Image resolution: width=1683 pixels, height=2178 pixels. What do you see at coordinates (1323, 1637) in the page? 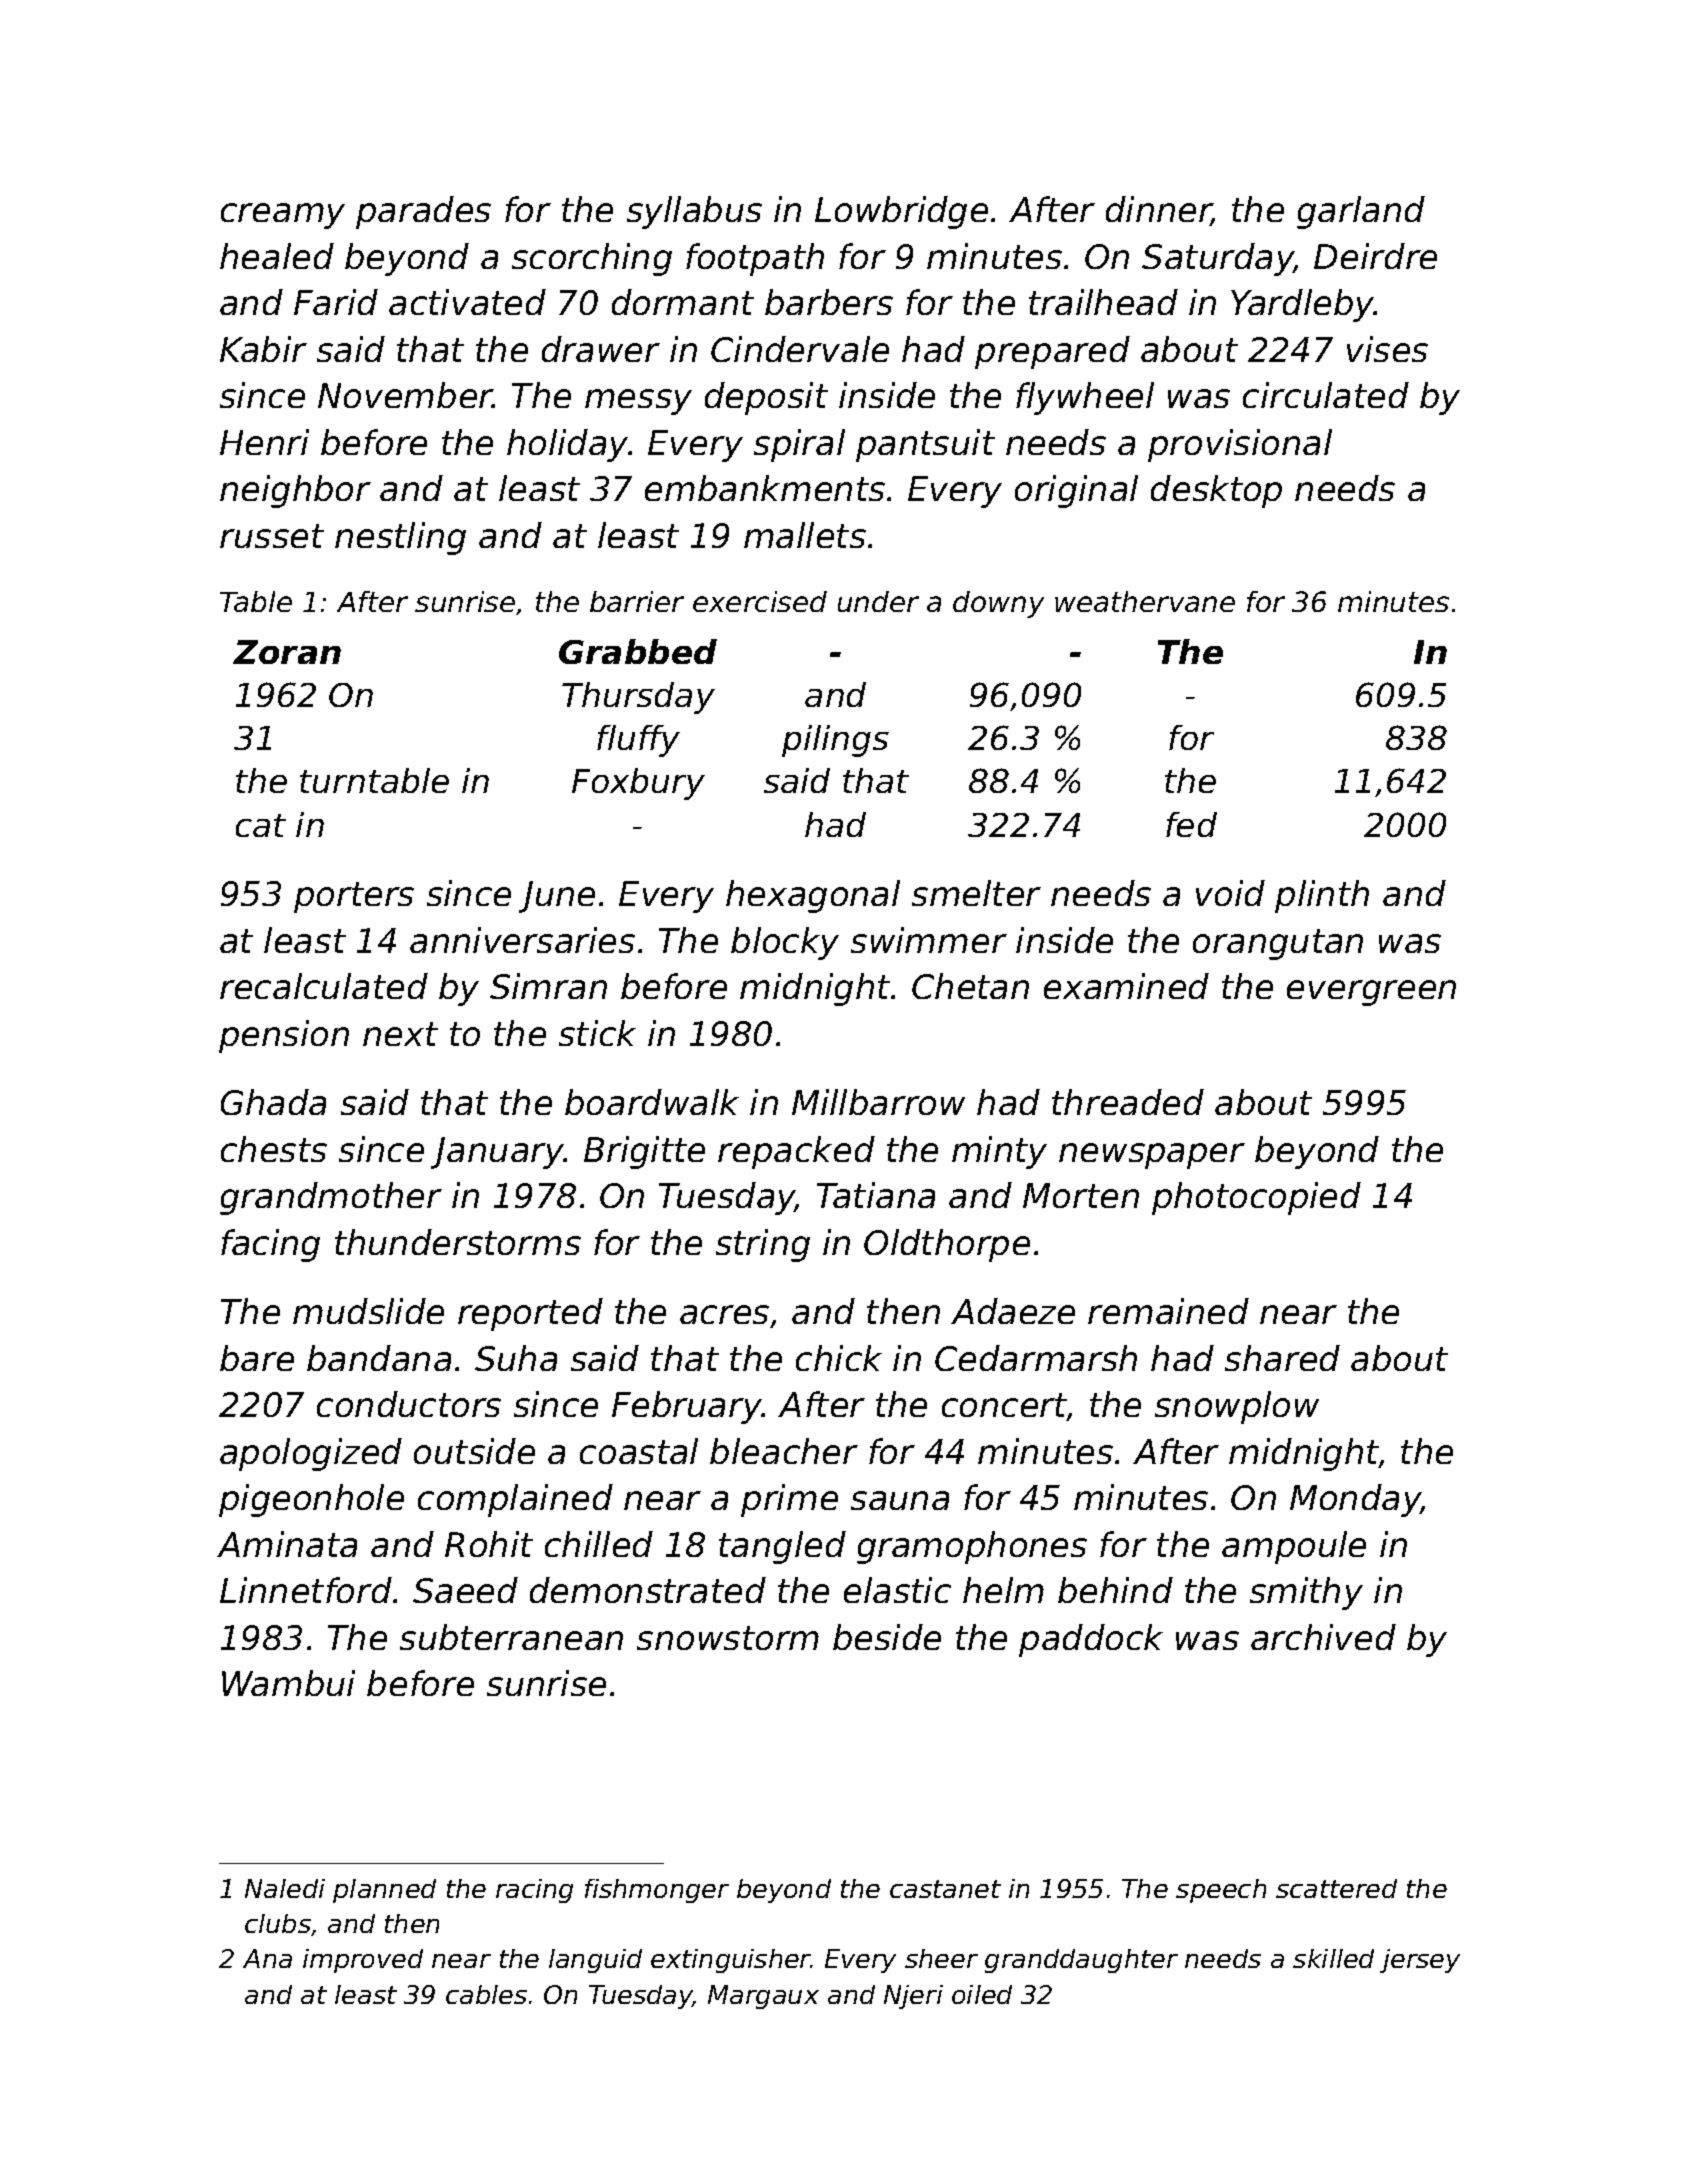
I see `archived` at bounding box center [1323, 1637].
